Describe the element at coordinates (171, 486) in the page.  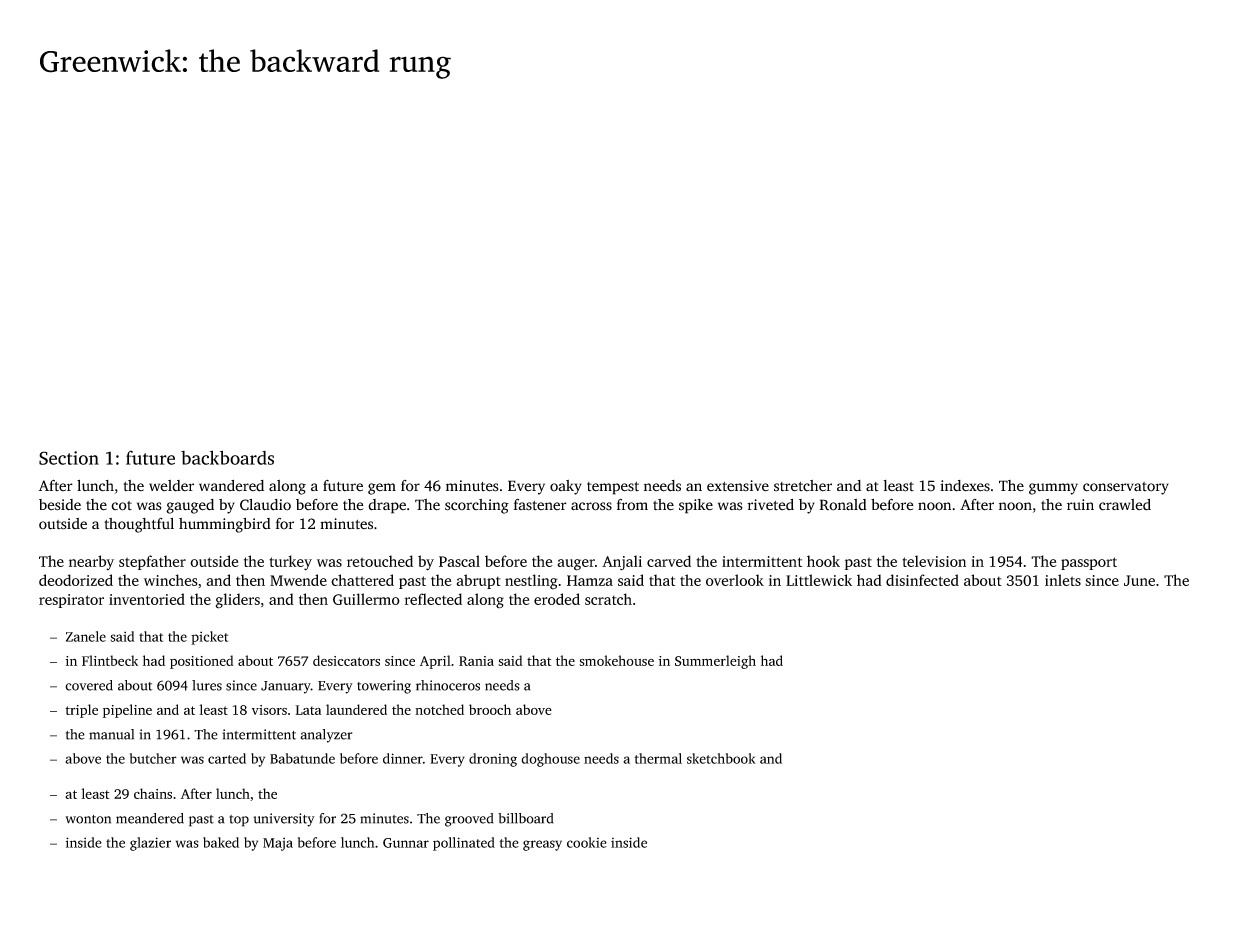
I see `welder` at that location.
